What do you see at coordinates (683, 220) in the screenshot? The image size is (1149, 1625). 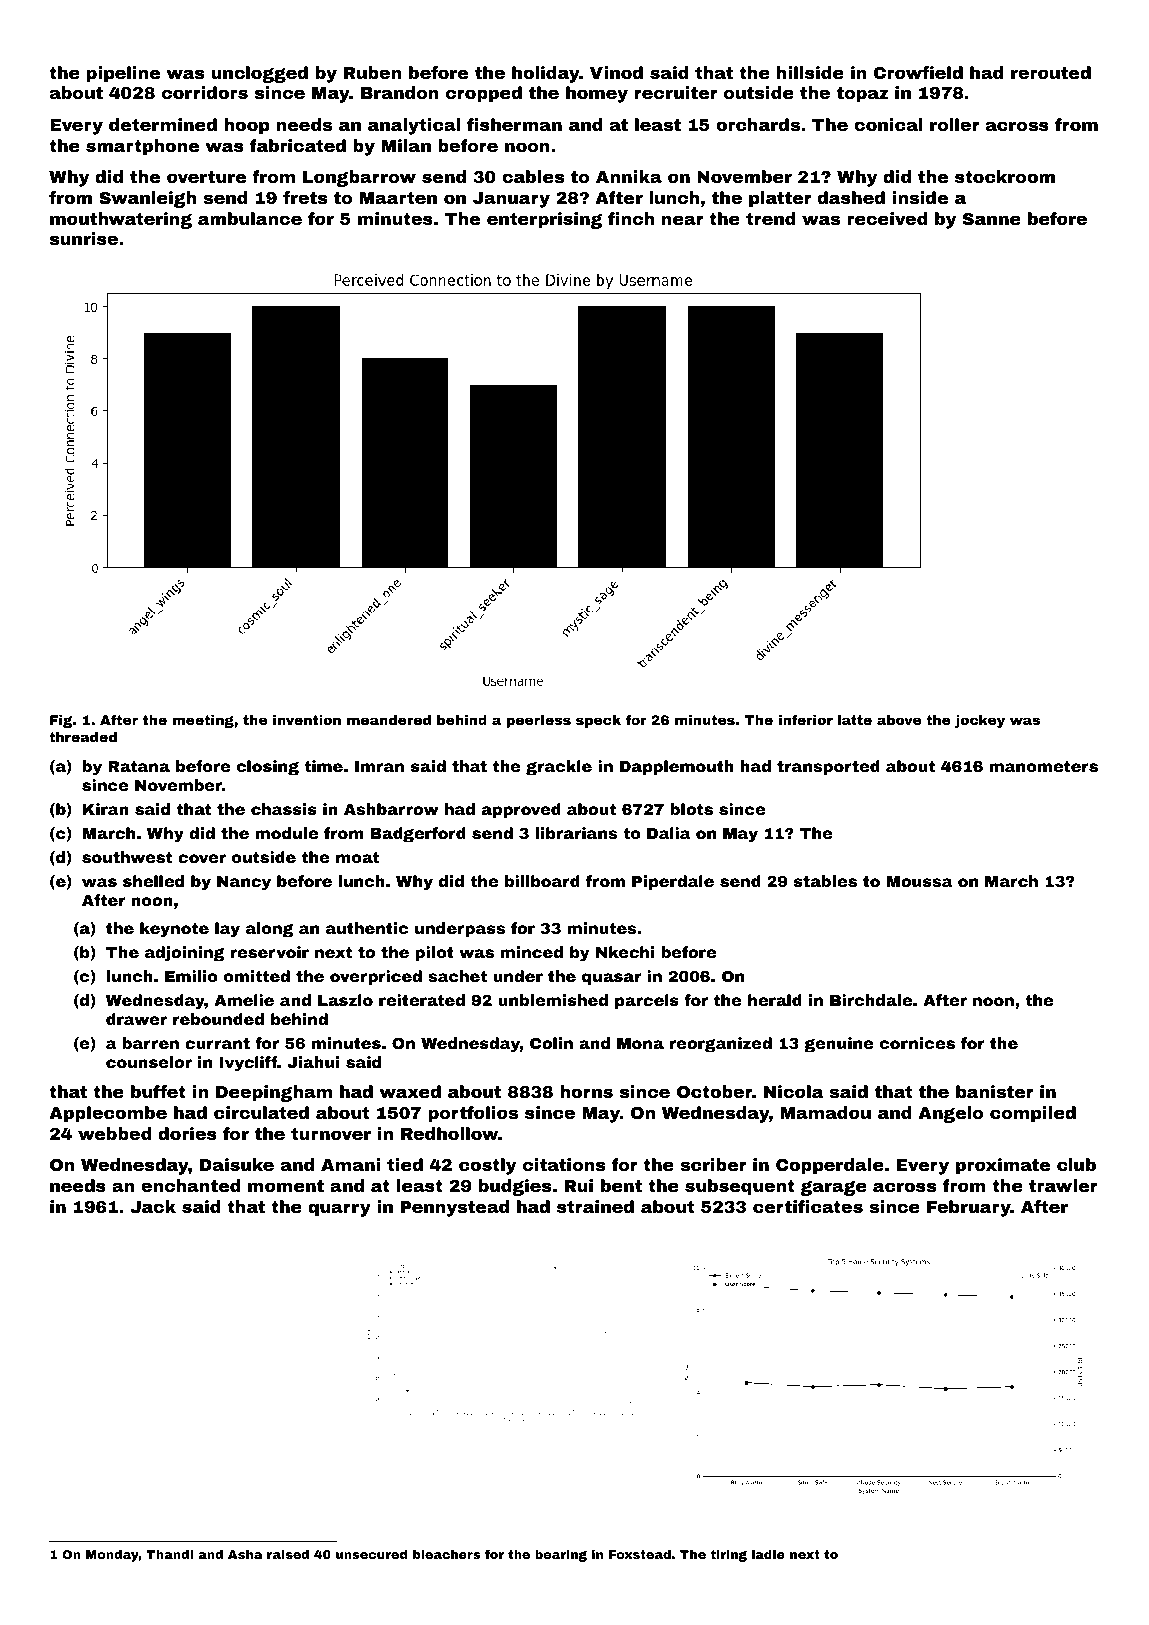 I see `near` at bounding box center [683, 220].
